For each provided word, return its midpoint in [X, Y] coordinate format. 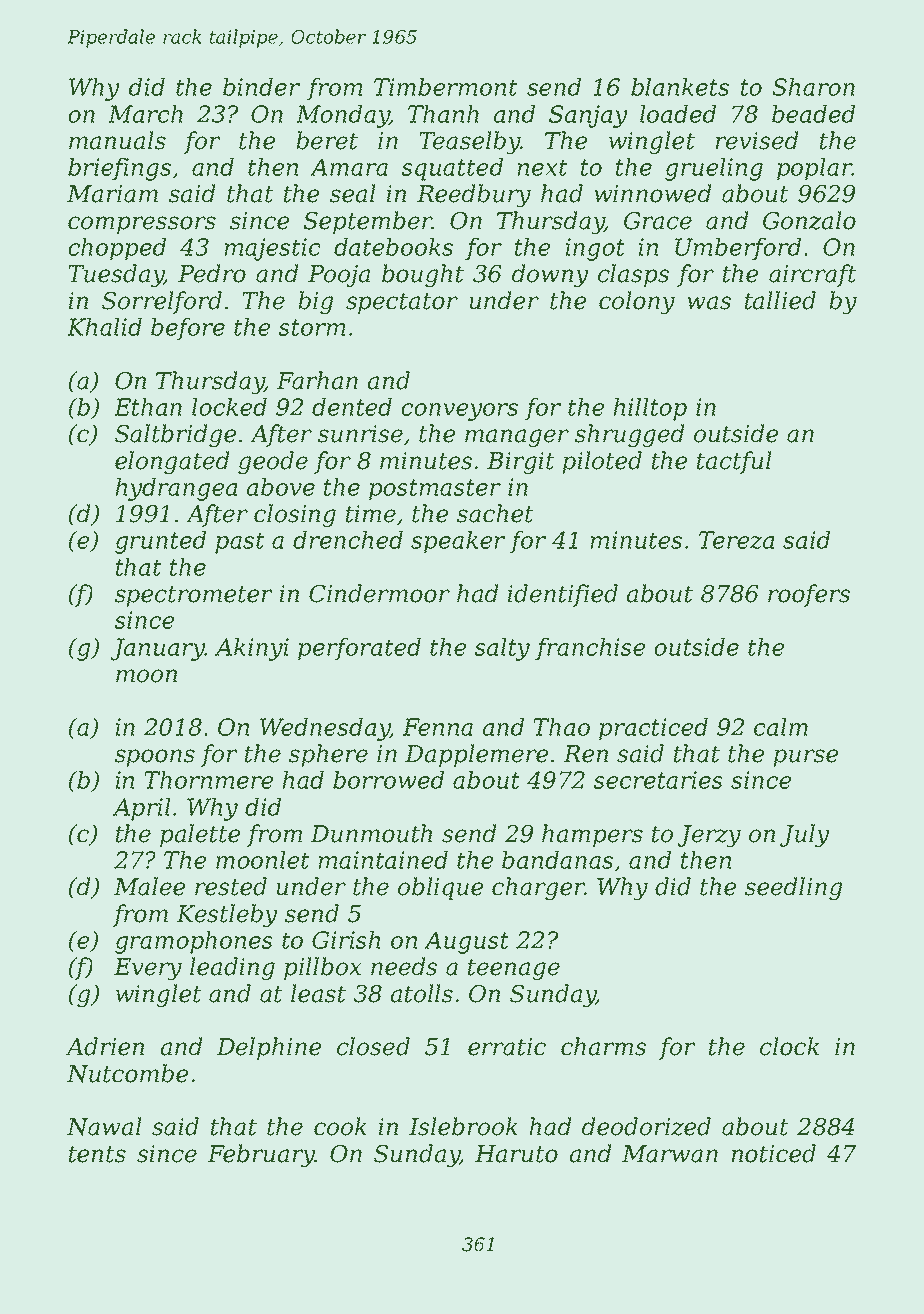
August [466, 942]
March [145, 114]
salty [502, 649]
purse [805, 758]
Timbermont [445, 87]
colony [637, 302]
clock [789, 1046]
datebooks [393, 247]
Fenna [438, 727]
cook [340, 1126]
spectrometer [193, 596]
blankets [680, 87]
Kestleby [227, 915]
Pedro [212, 273]
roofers [809, 595]
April [142, 809]
